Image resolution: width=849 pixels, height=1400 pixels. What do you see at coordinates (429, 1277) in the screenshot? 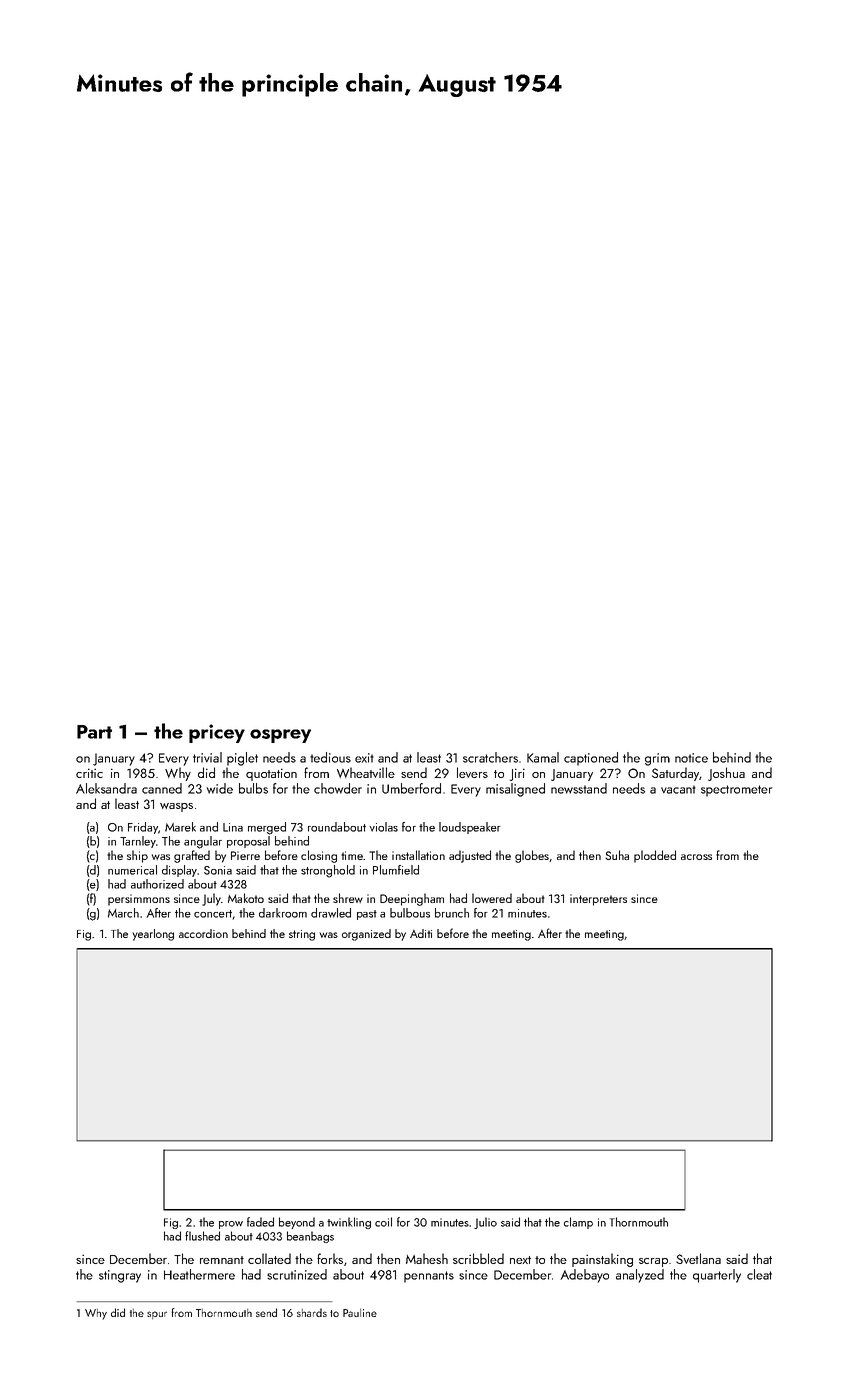
I see `pennants` at bounding box center [429, 1277].
